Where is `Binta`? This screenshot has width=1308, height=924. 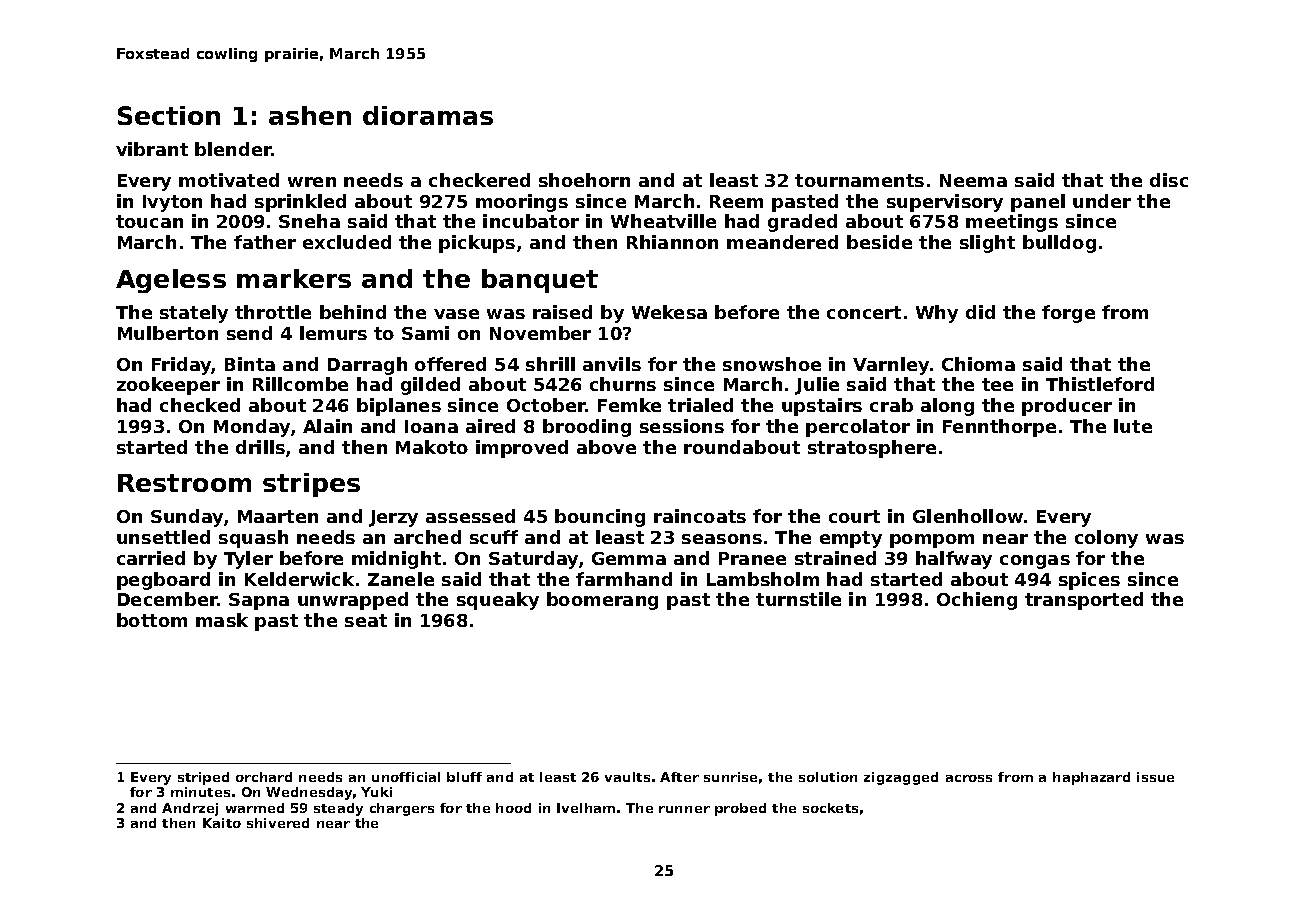
Binta is located at coordinates (250, 364).
